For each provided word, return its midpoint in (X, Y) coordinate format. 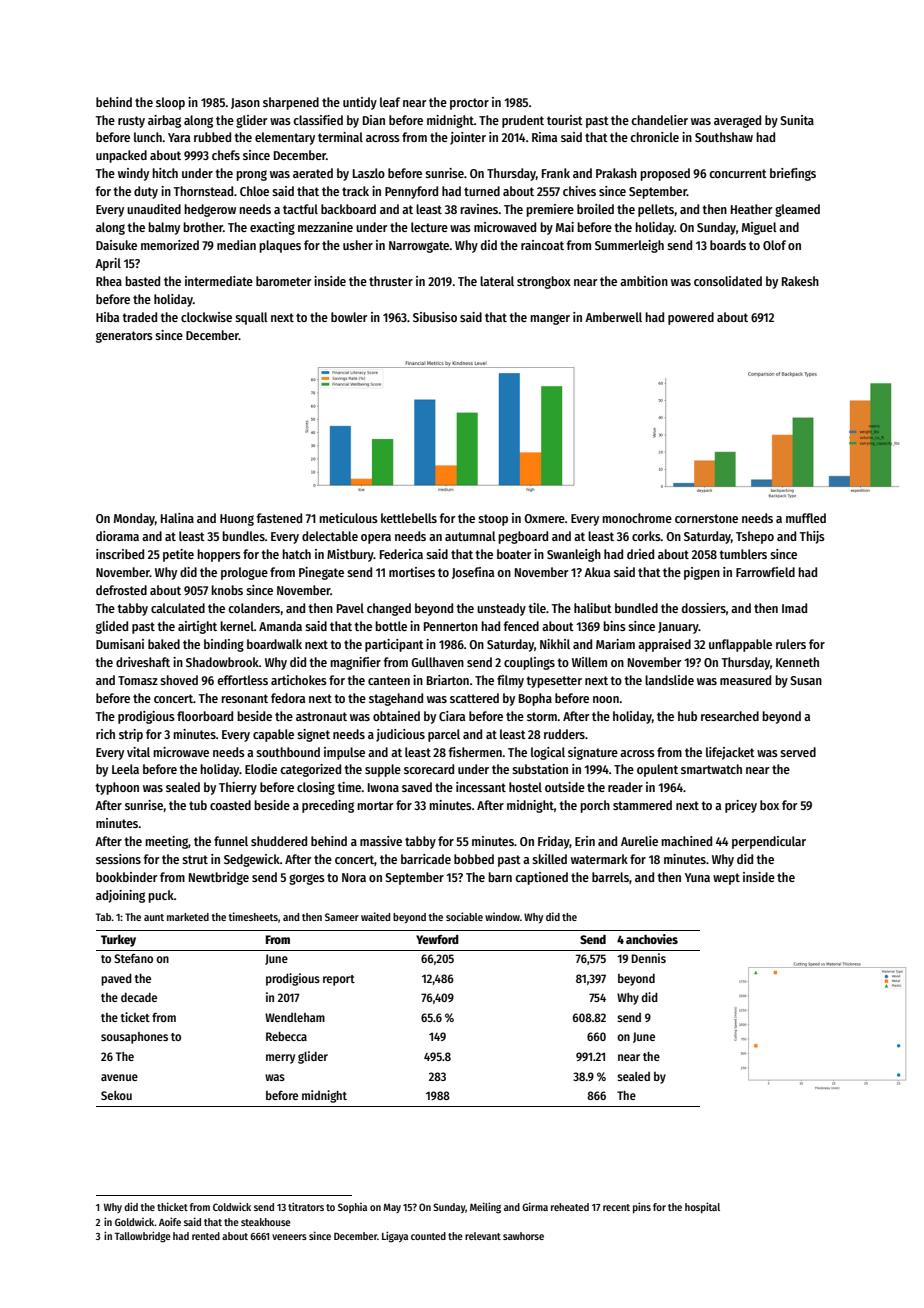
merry (280, 1059)
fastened (279, 518)
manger (550, 319)
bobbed (474, 859)
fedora (288, 698)
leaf (390, 102)
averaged (737, 121)
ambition (644, 281)
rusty (131, 122)
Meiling (485, 1208)
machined (686, 841)
